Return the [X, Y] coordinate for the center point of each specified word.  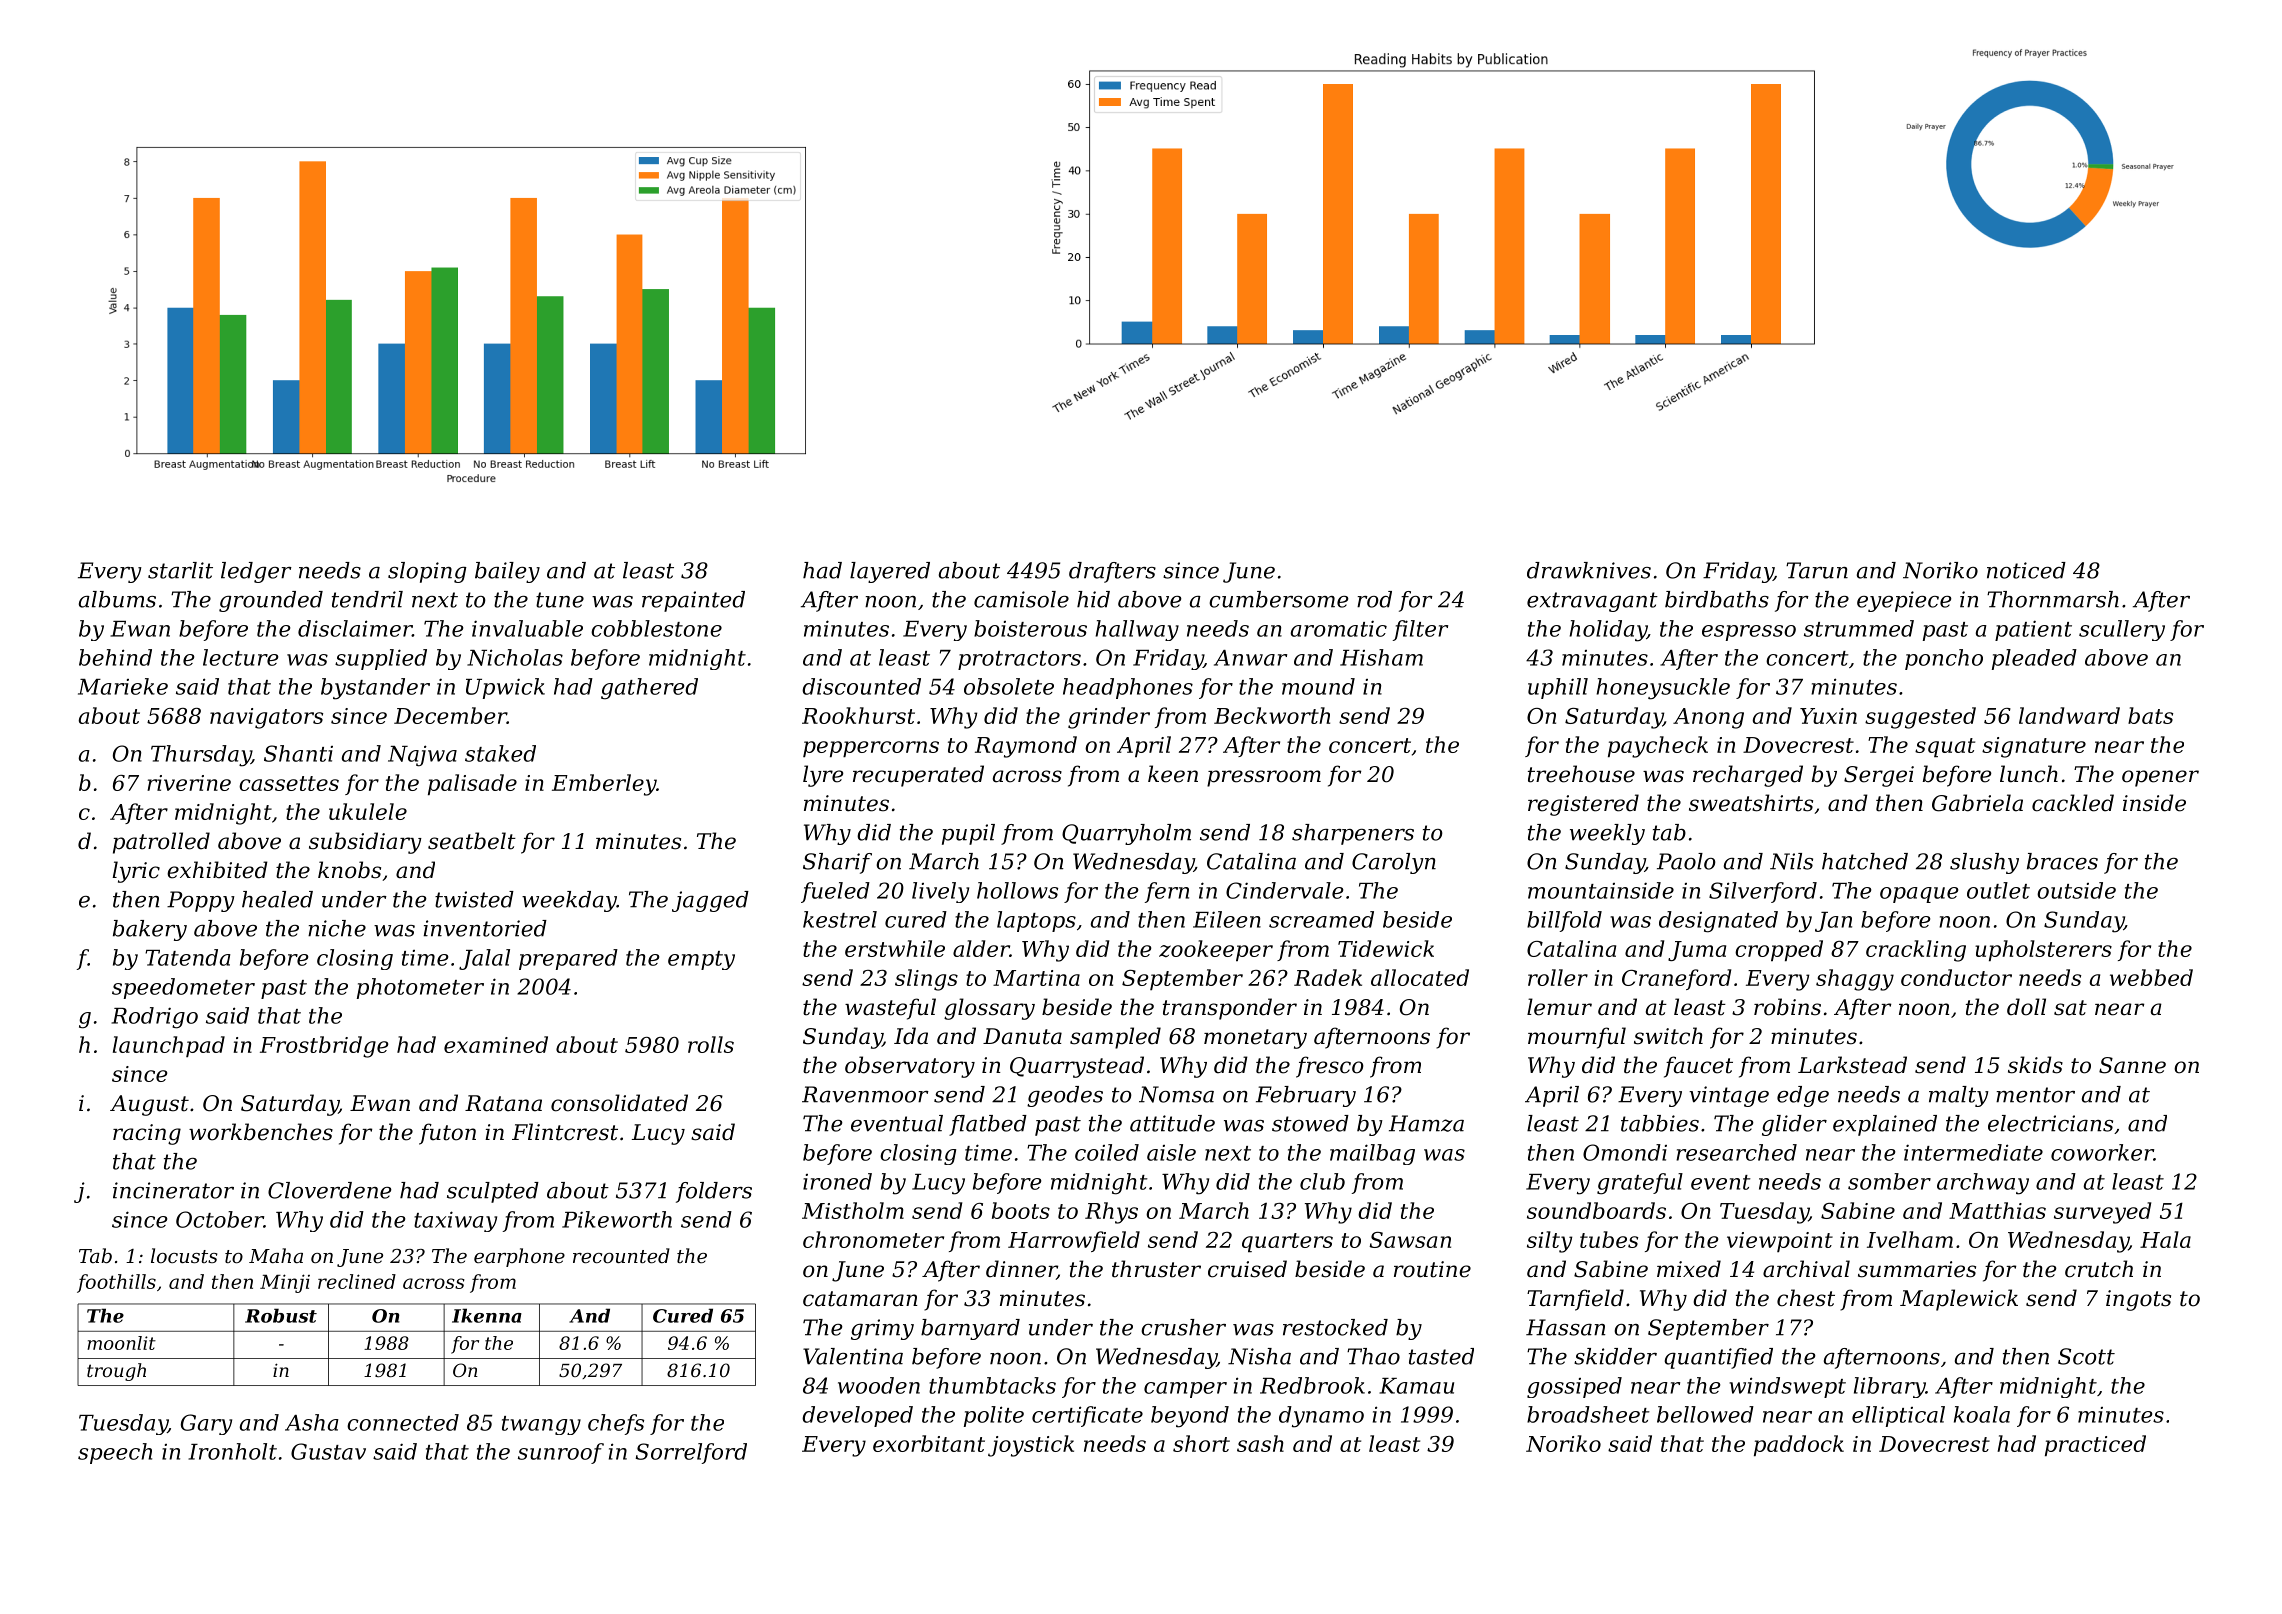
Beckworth [1272, 715]
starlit [180, 570]
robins [1787, 1007]
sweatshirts [1751, 803]
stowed [1310, 1123]
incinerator [173, 1190]
